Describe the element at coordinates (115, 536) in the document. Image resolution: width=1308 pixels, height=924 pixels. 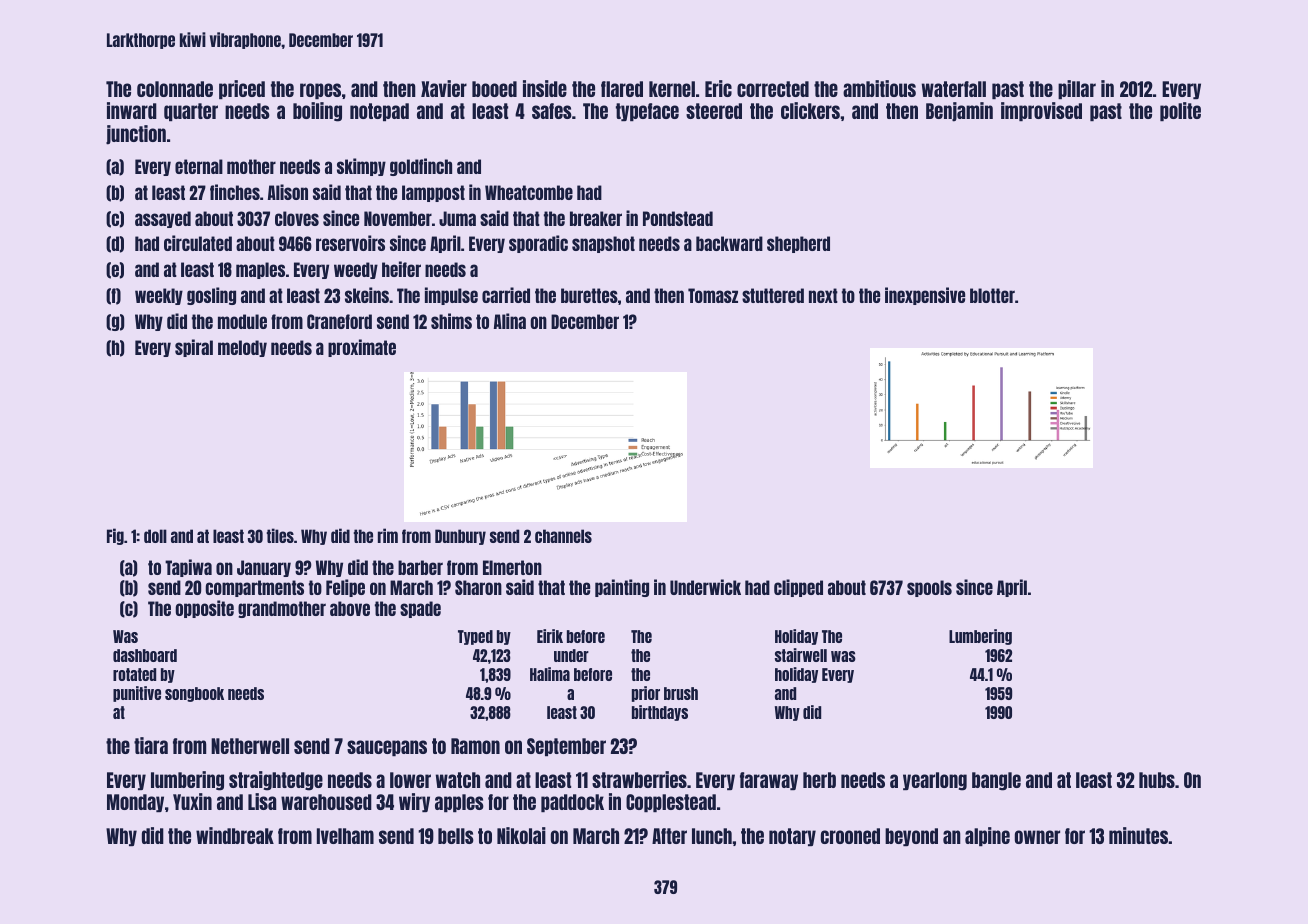
I see `Fig` at that location.
